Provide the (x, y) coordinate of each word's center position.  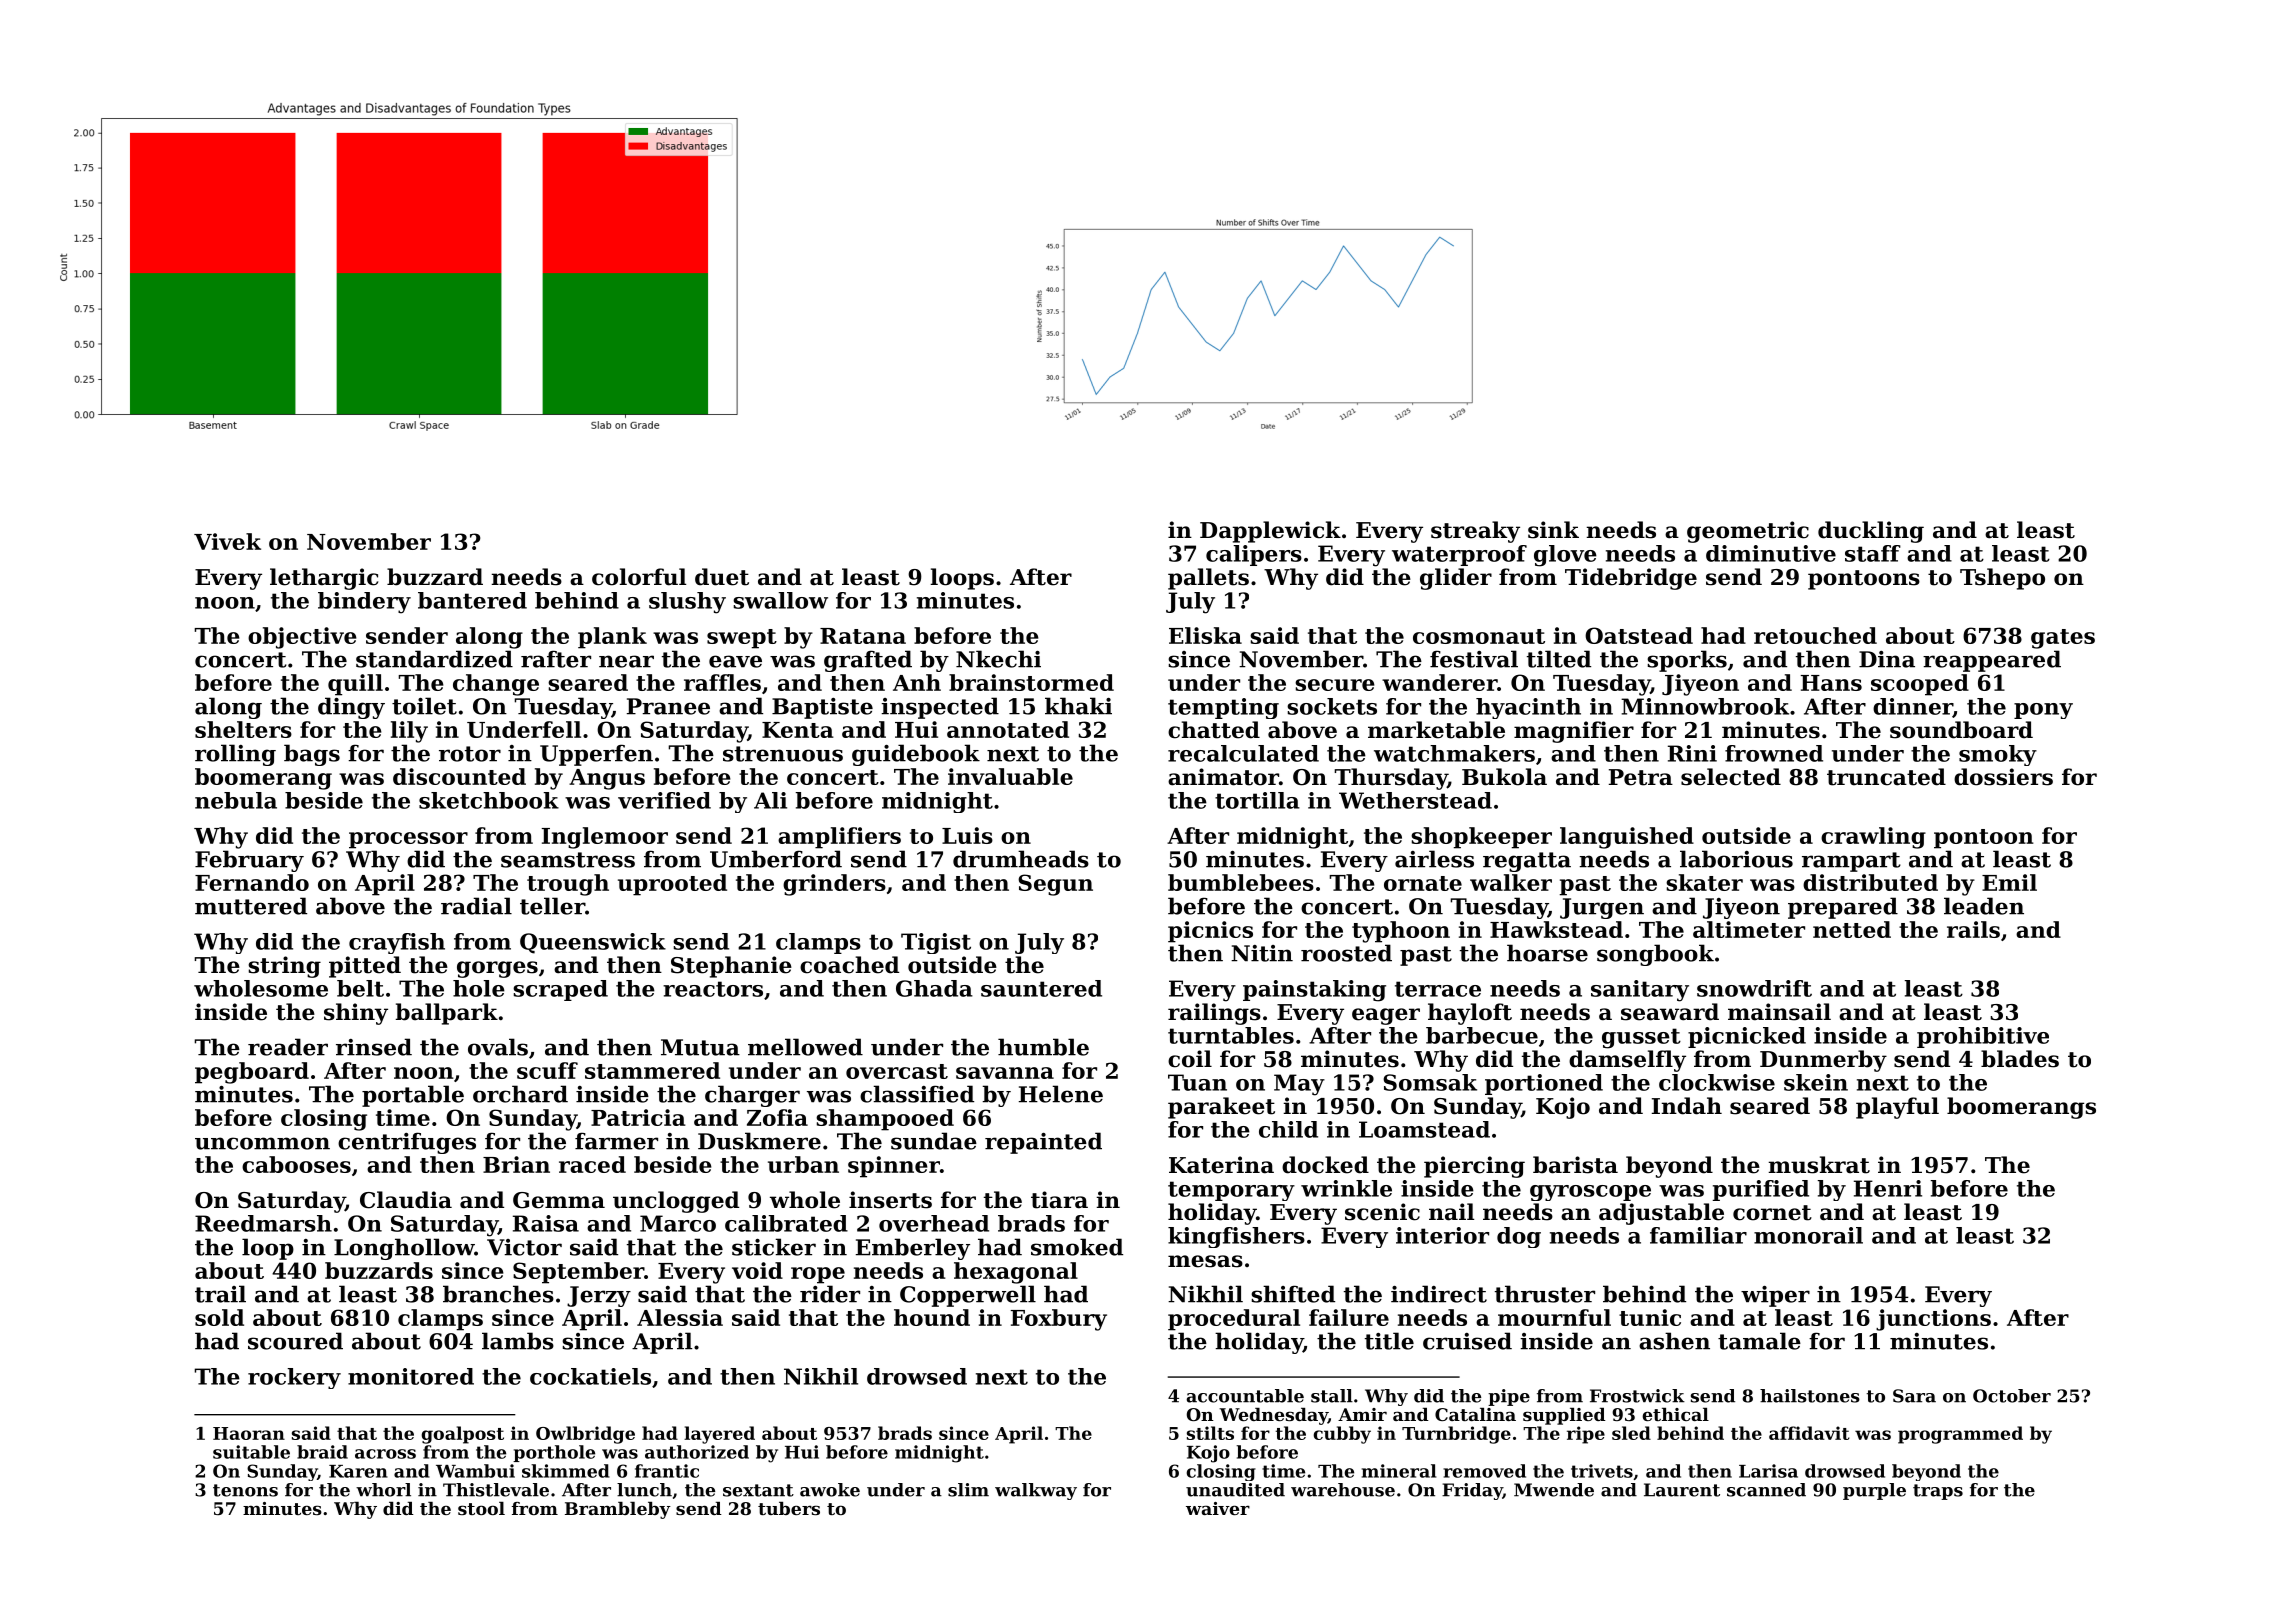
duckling (1871, 532)
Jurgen (1602, 908)
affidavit (1809, 1433)
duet (722, 577)
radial (476, 906)
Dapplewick (1270, 532)
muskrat (1819, 1165)
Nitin (1262, 953)
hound (932, 1317)
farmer (616, 1141)
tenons (245, 1490)
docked (1325, 1165)
